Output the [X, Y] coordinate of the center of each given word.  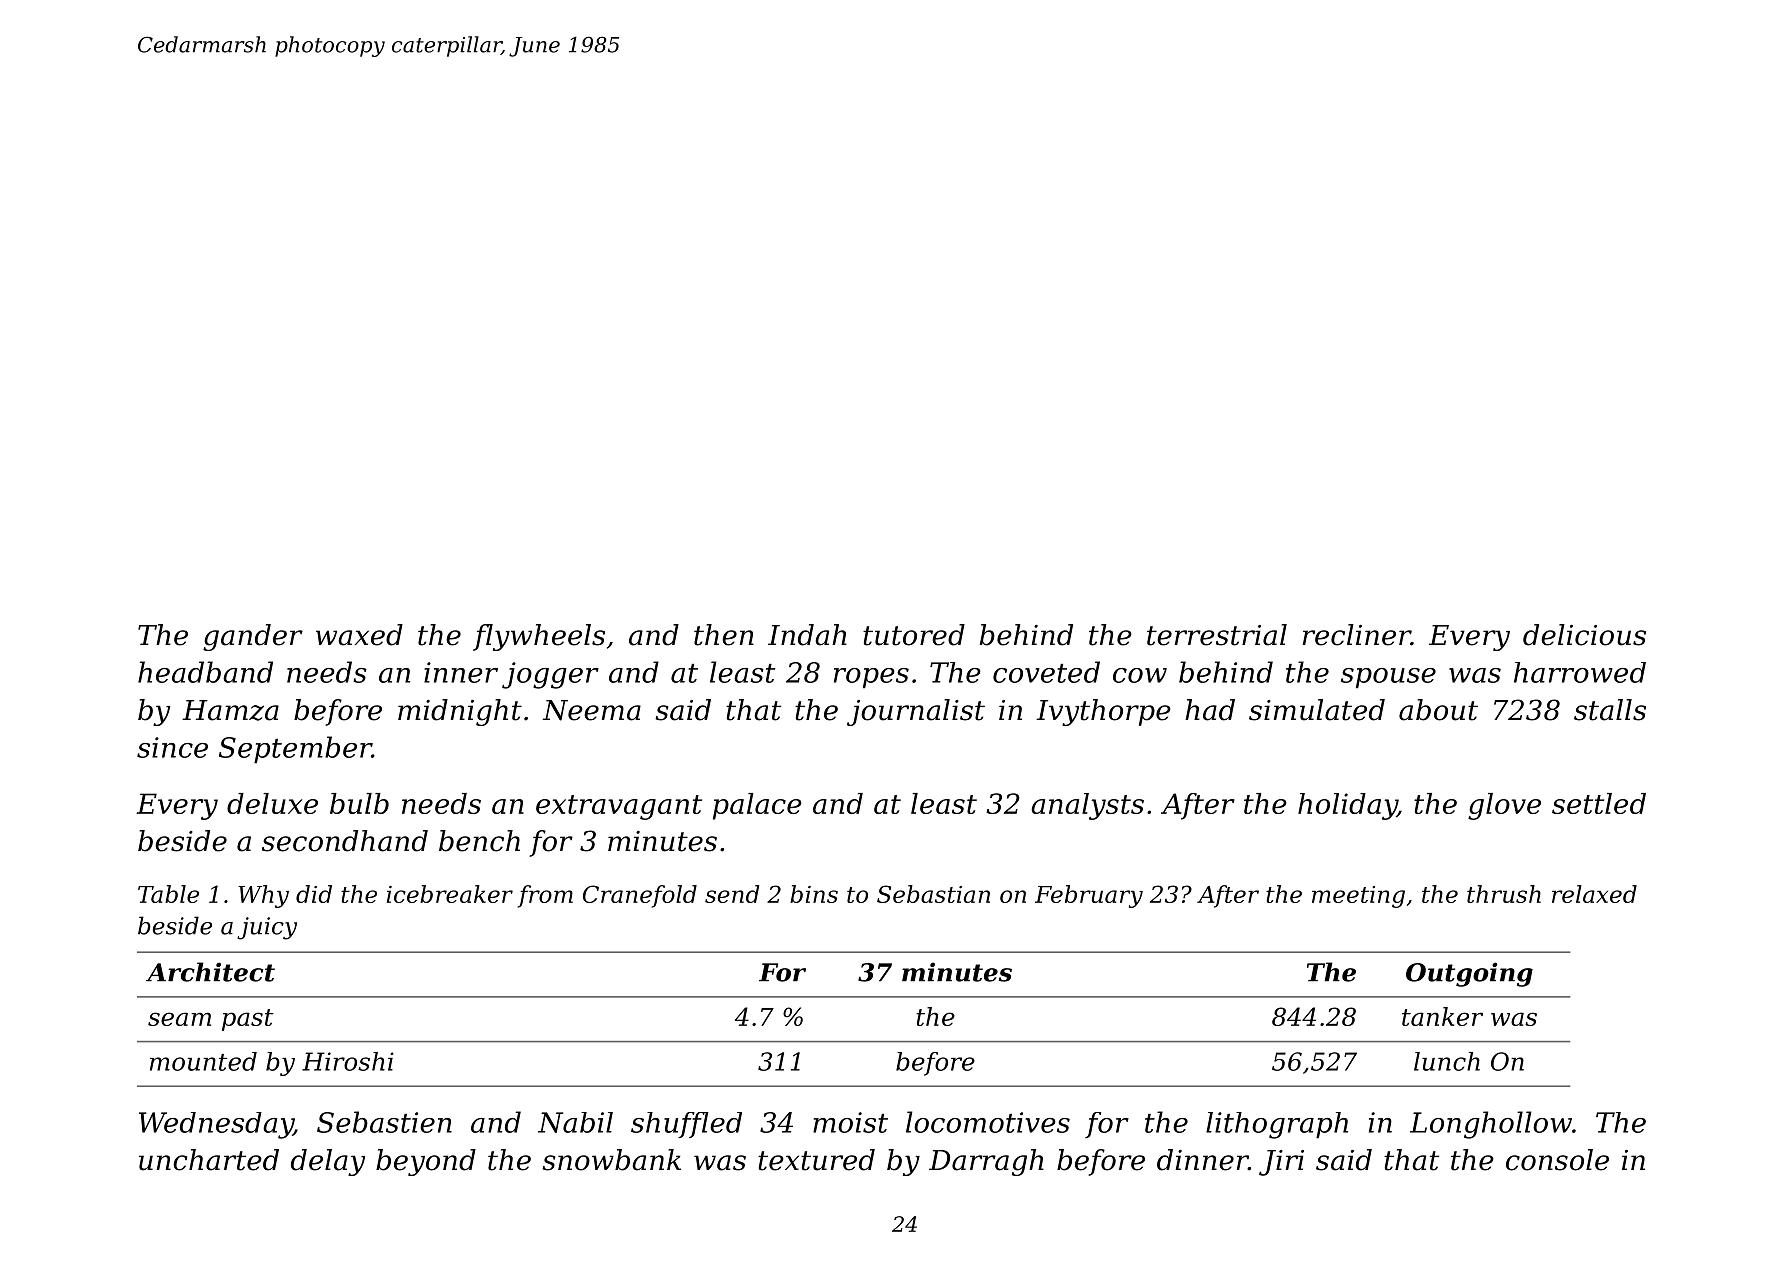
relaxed [1594, 894]
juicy [267, 928]
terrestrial [1217, 635]
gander [253, 637]
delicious [1584, 635]
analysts [1087, 806]
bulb [359, 803]
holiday [1347, 806]
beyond [426, 1162]
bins [814, 894]
